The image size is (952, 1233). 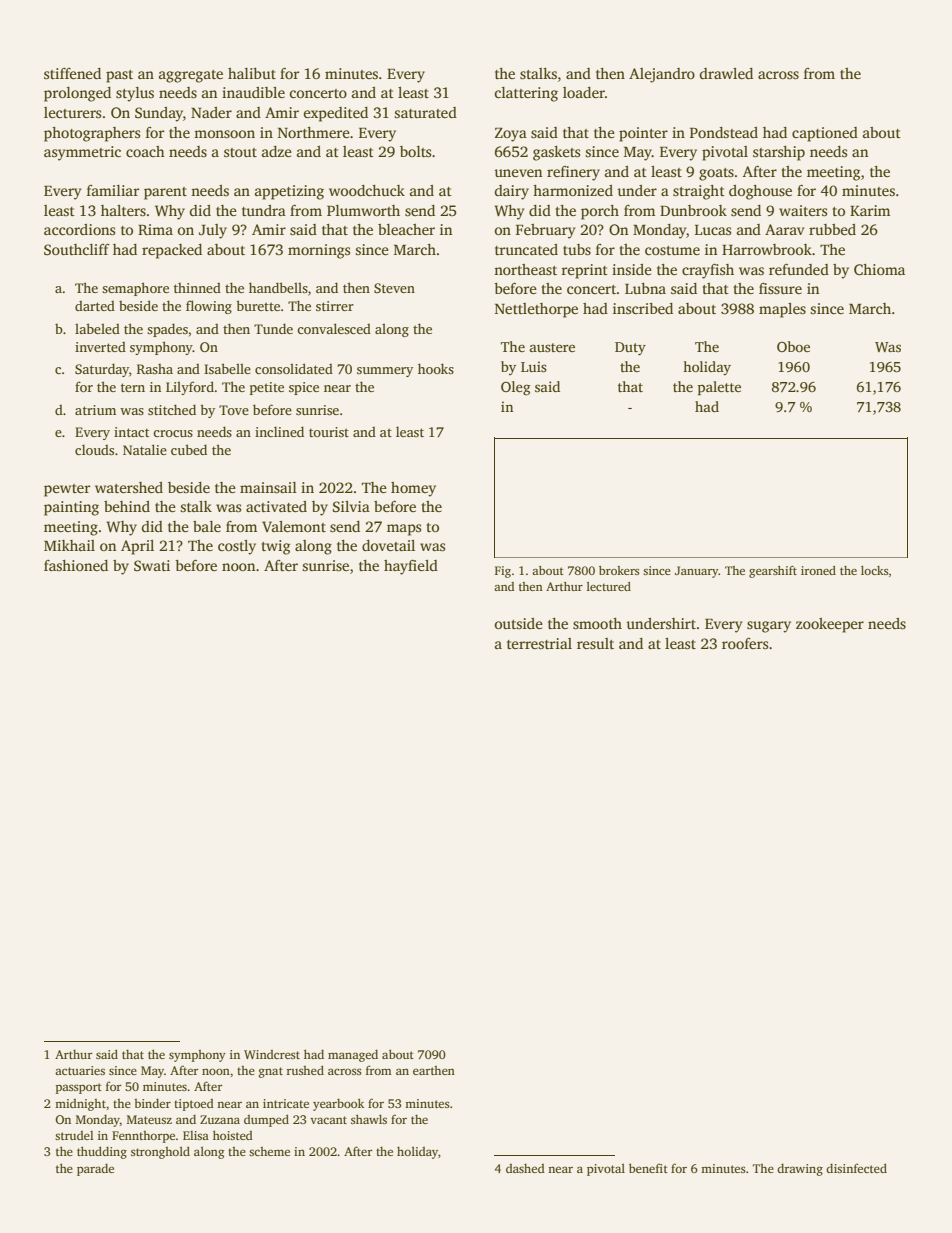 I want to click on terrestrial, so click(x=539, y=643).
